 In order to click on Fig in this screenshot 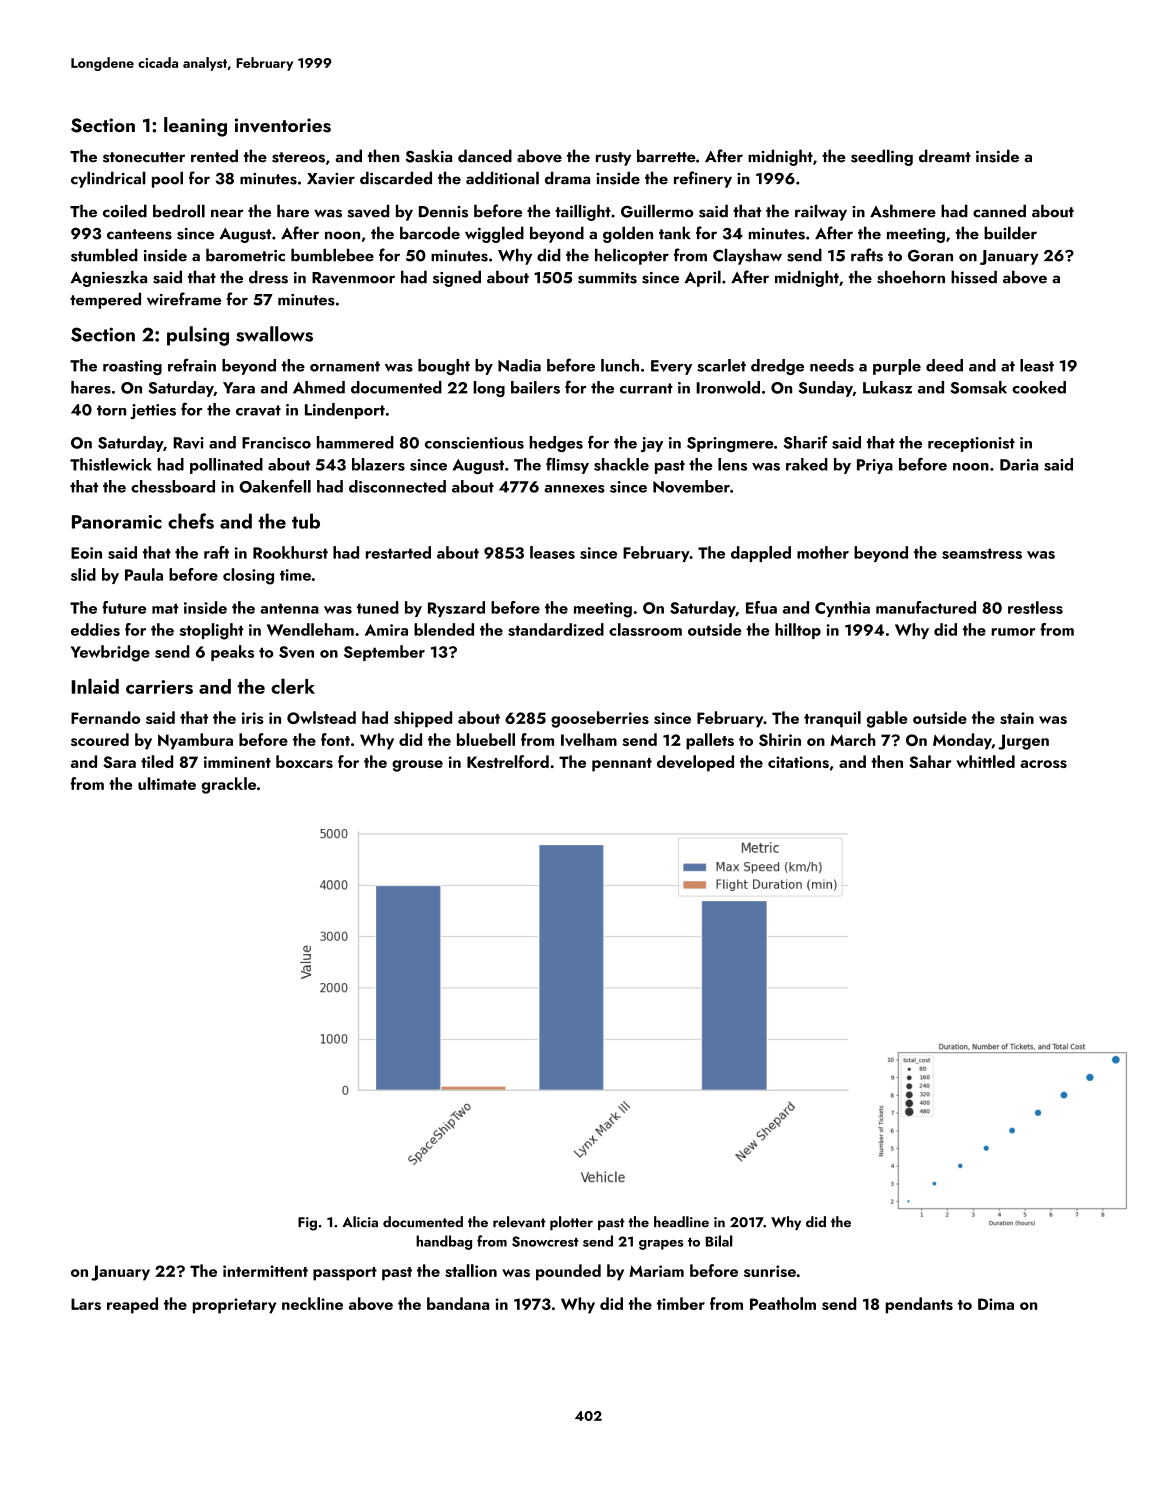, I will do `click(307, 1224)`.
